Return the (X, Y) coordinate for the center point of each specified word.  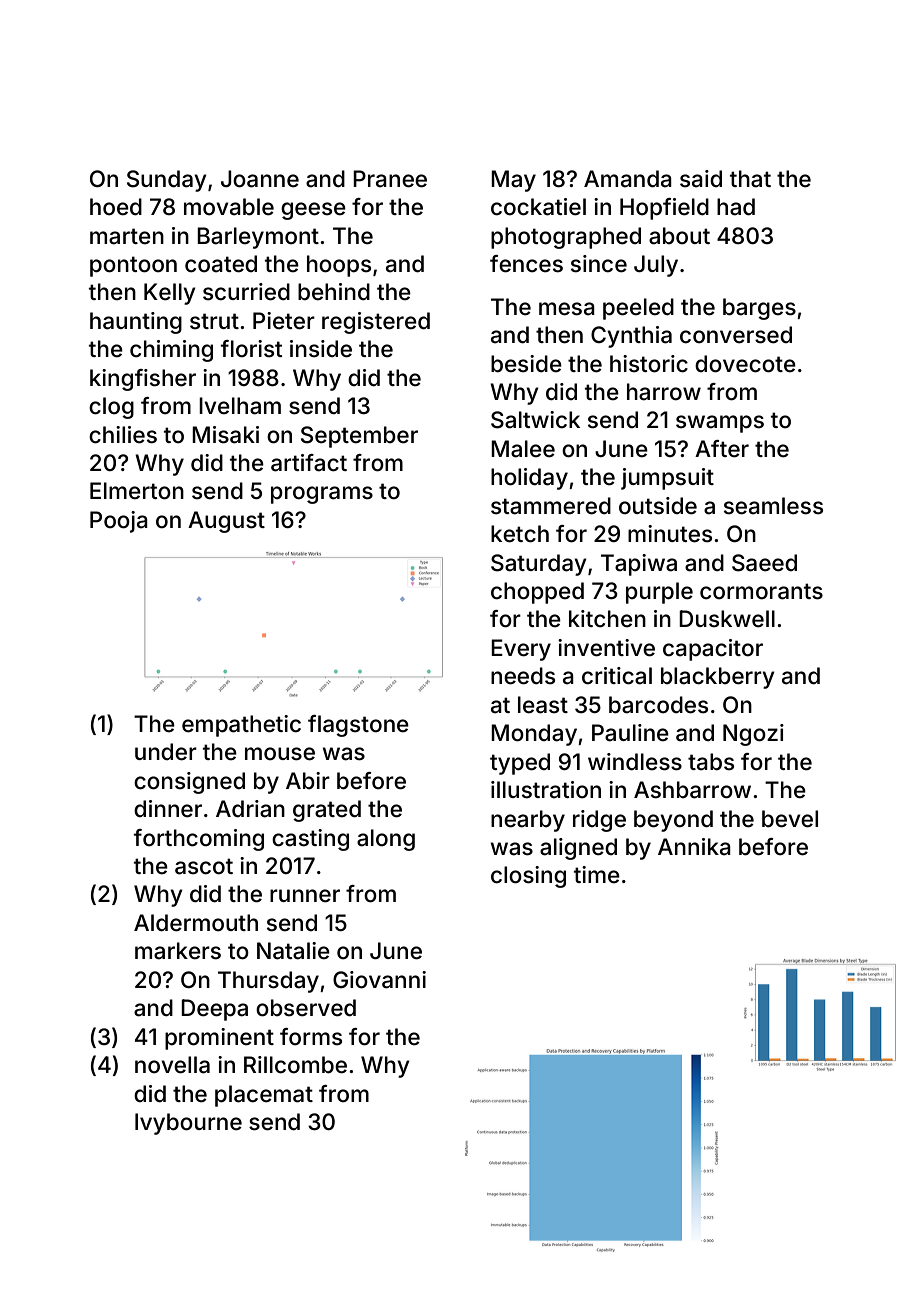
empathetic (241, 726)
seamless (773, 506)
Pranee (390, 179)
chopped (537, 593)
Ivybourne (188, 1124)
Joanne (260, 179)
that (750, 179)
